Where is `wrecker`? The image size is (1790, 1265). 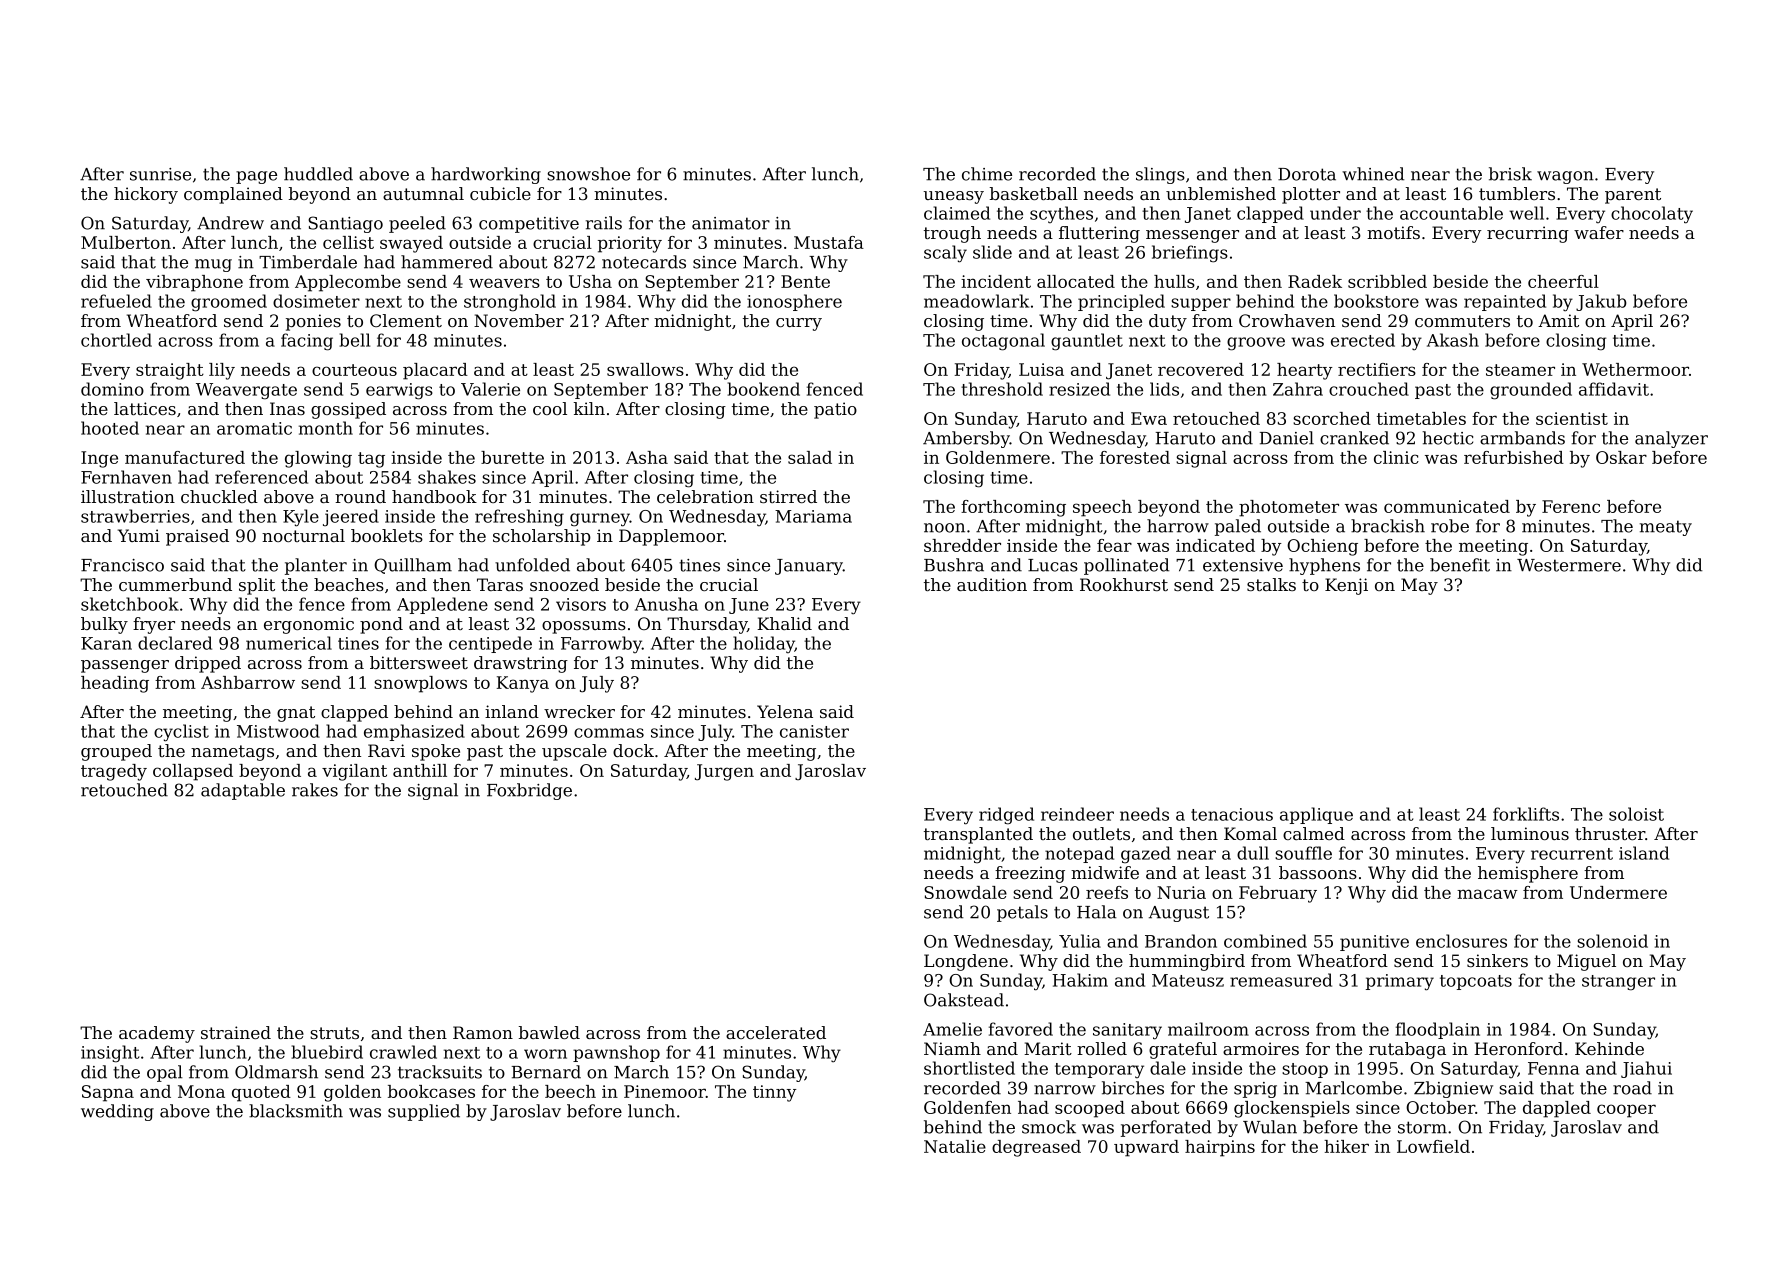
wrecker is located at coordinates (579, 711).
